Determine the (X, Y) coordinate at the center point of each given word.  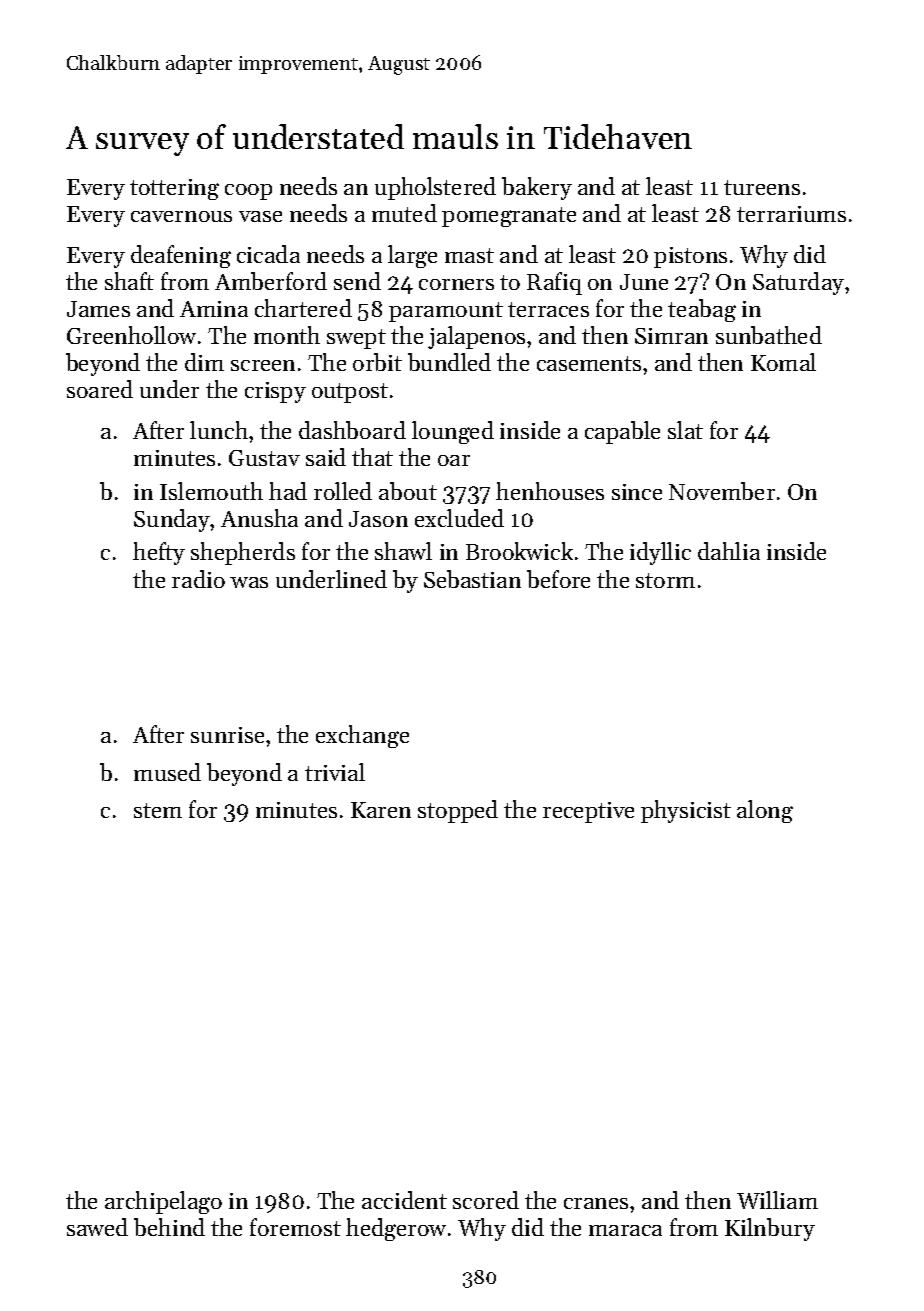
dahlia (729, 551)
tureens (762, 187)
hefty (159, 553)
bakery (537, 188)
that (372, 457)
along (765, 811)
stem (158, 810)
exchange (362, 736)
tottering (174, 189)
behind (169, 1227)
